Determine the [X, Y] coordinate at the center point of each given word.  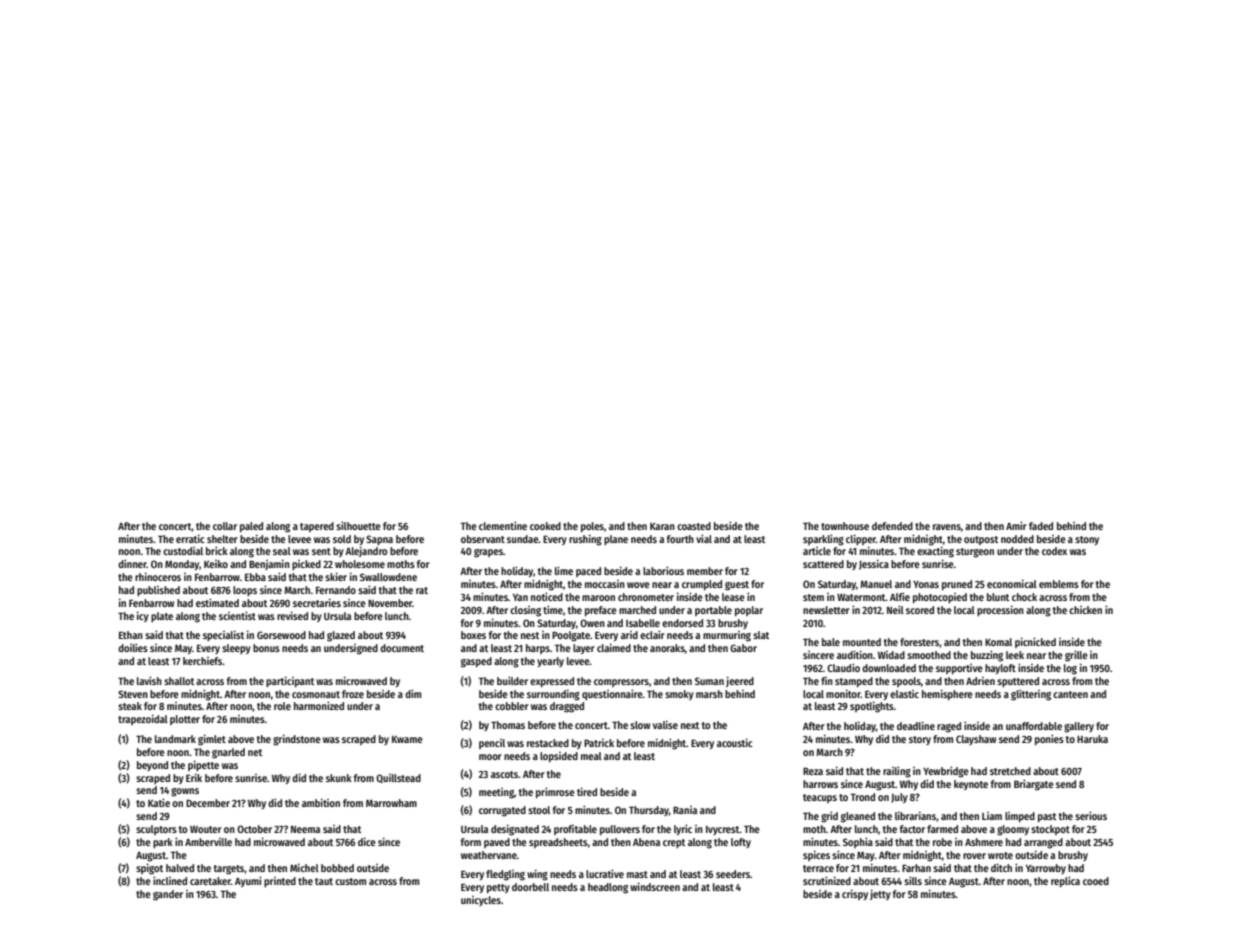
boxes [473, 635]
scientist [237, 615]
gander [168, 895]
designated [515, 830]
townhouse [845, 526]
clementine [503, 525]
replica [1065, 881]
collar [225, 526]
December [208, 803]
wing [537, 875]
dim [413, 693]
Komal [998, 642]
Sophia [858, 842]
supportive [959, 669]
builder [512, 680]
